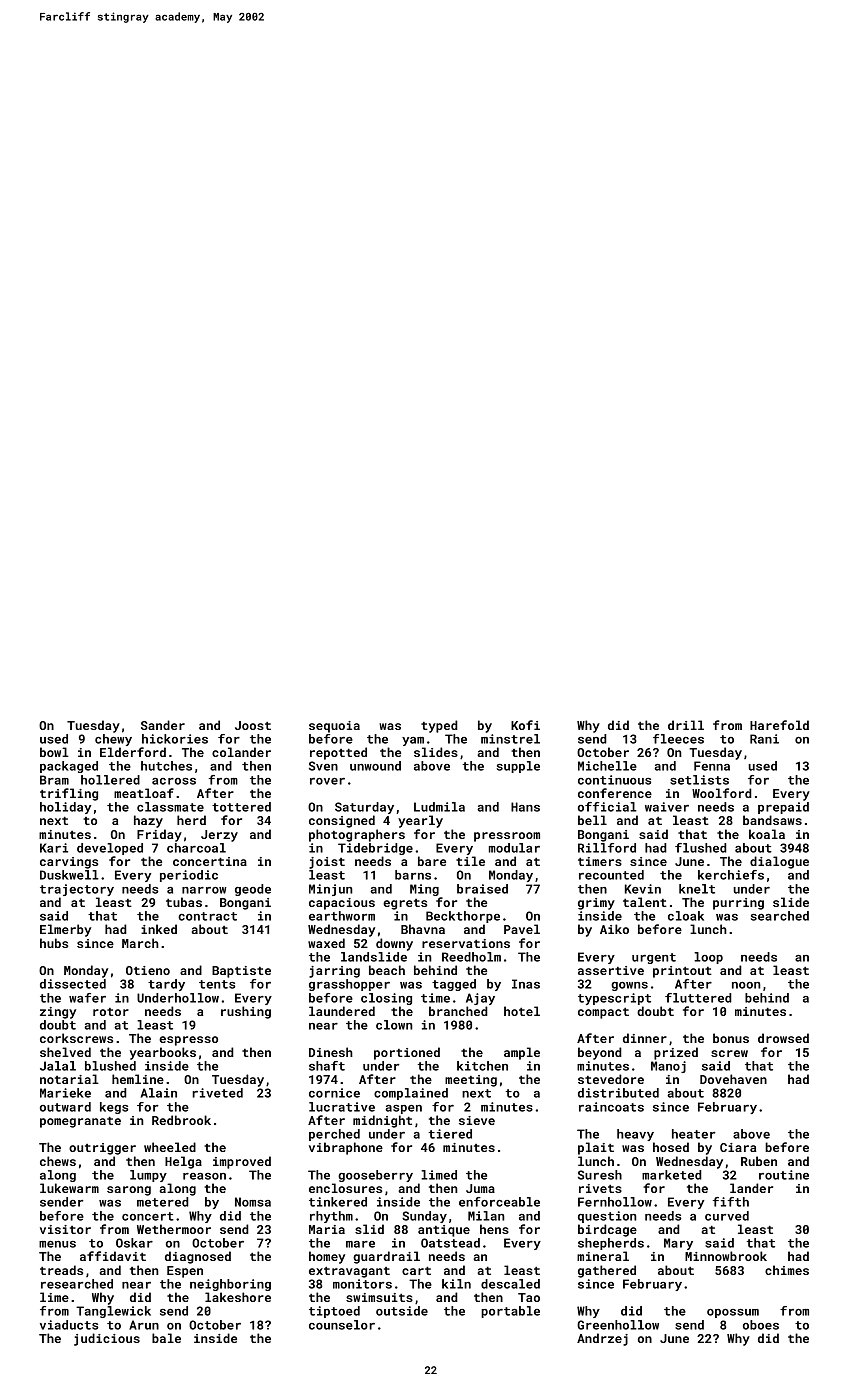  Describe the element at coordinates (196, 848) in the document. I see `charcoal` at that location.
